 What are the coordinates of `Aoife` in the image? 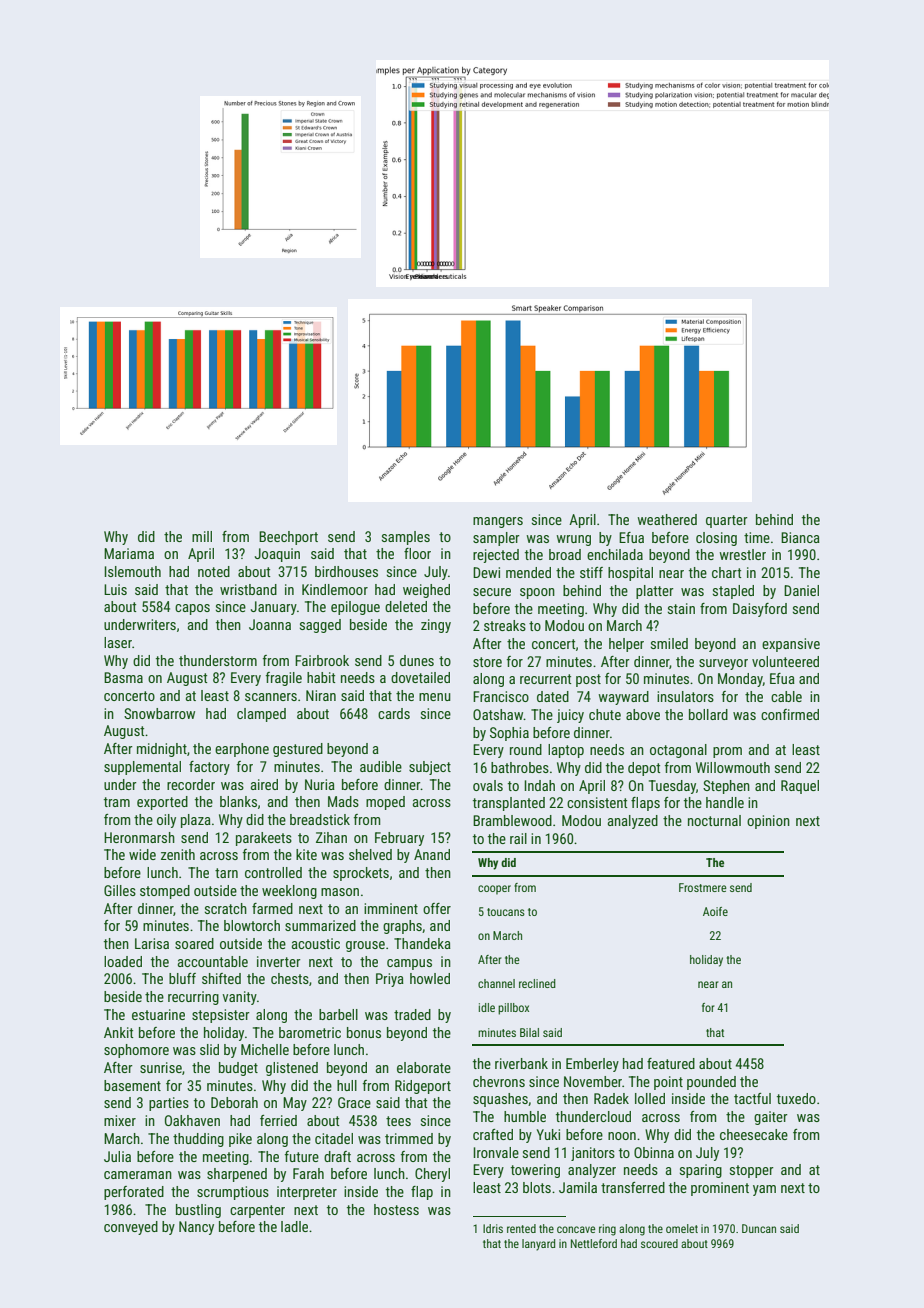 It's located at (715, 911).
